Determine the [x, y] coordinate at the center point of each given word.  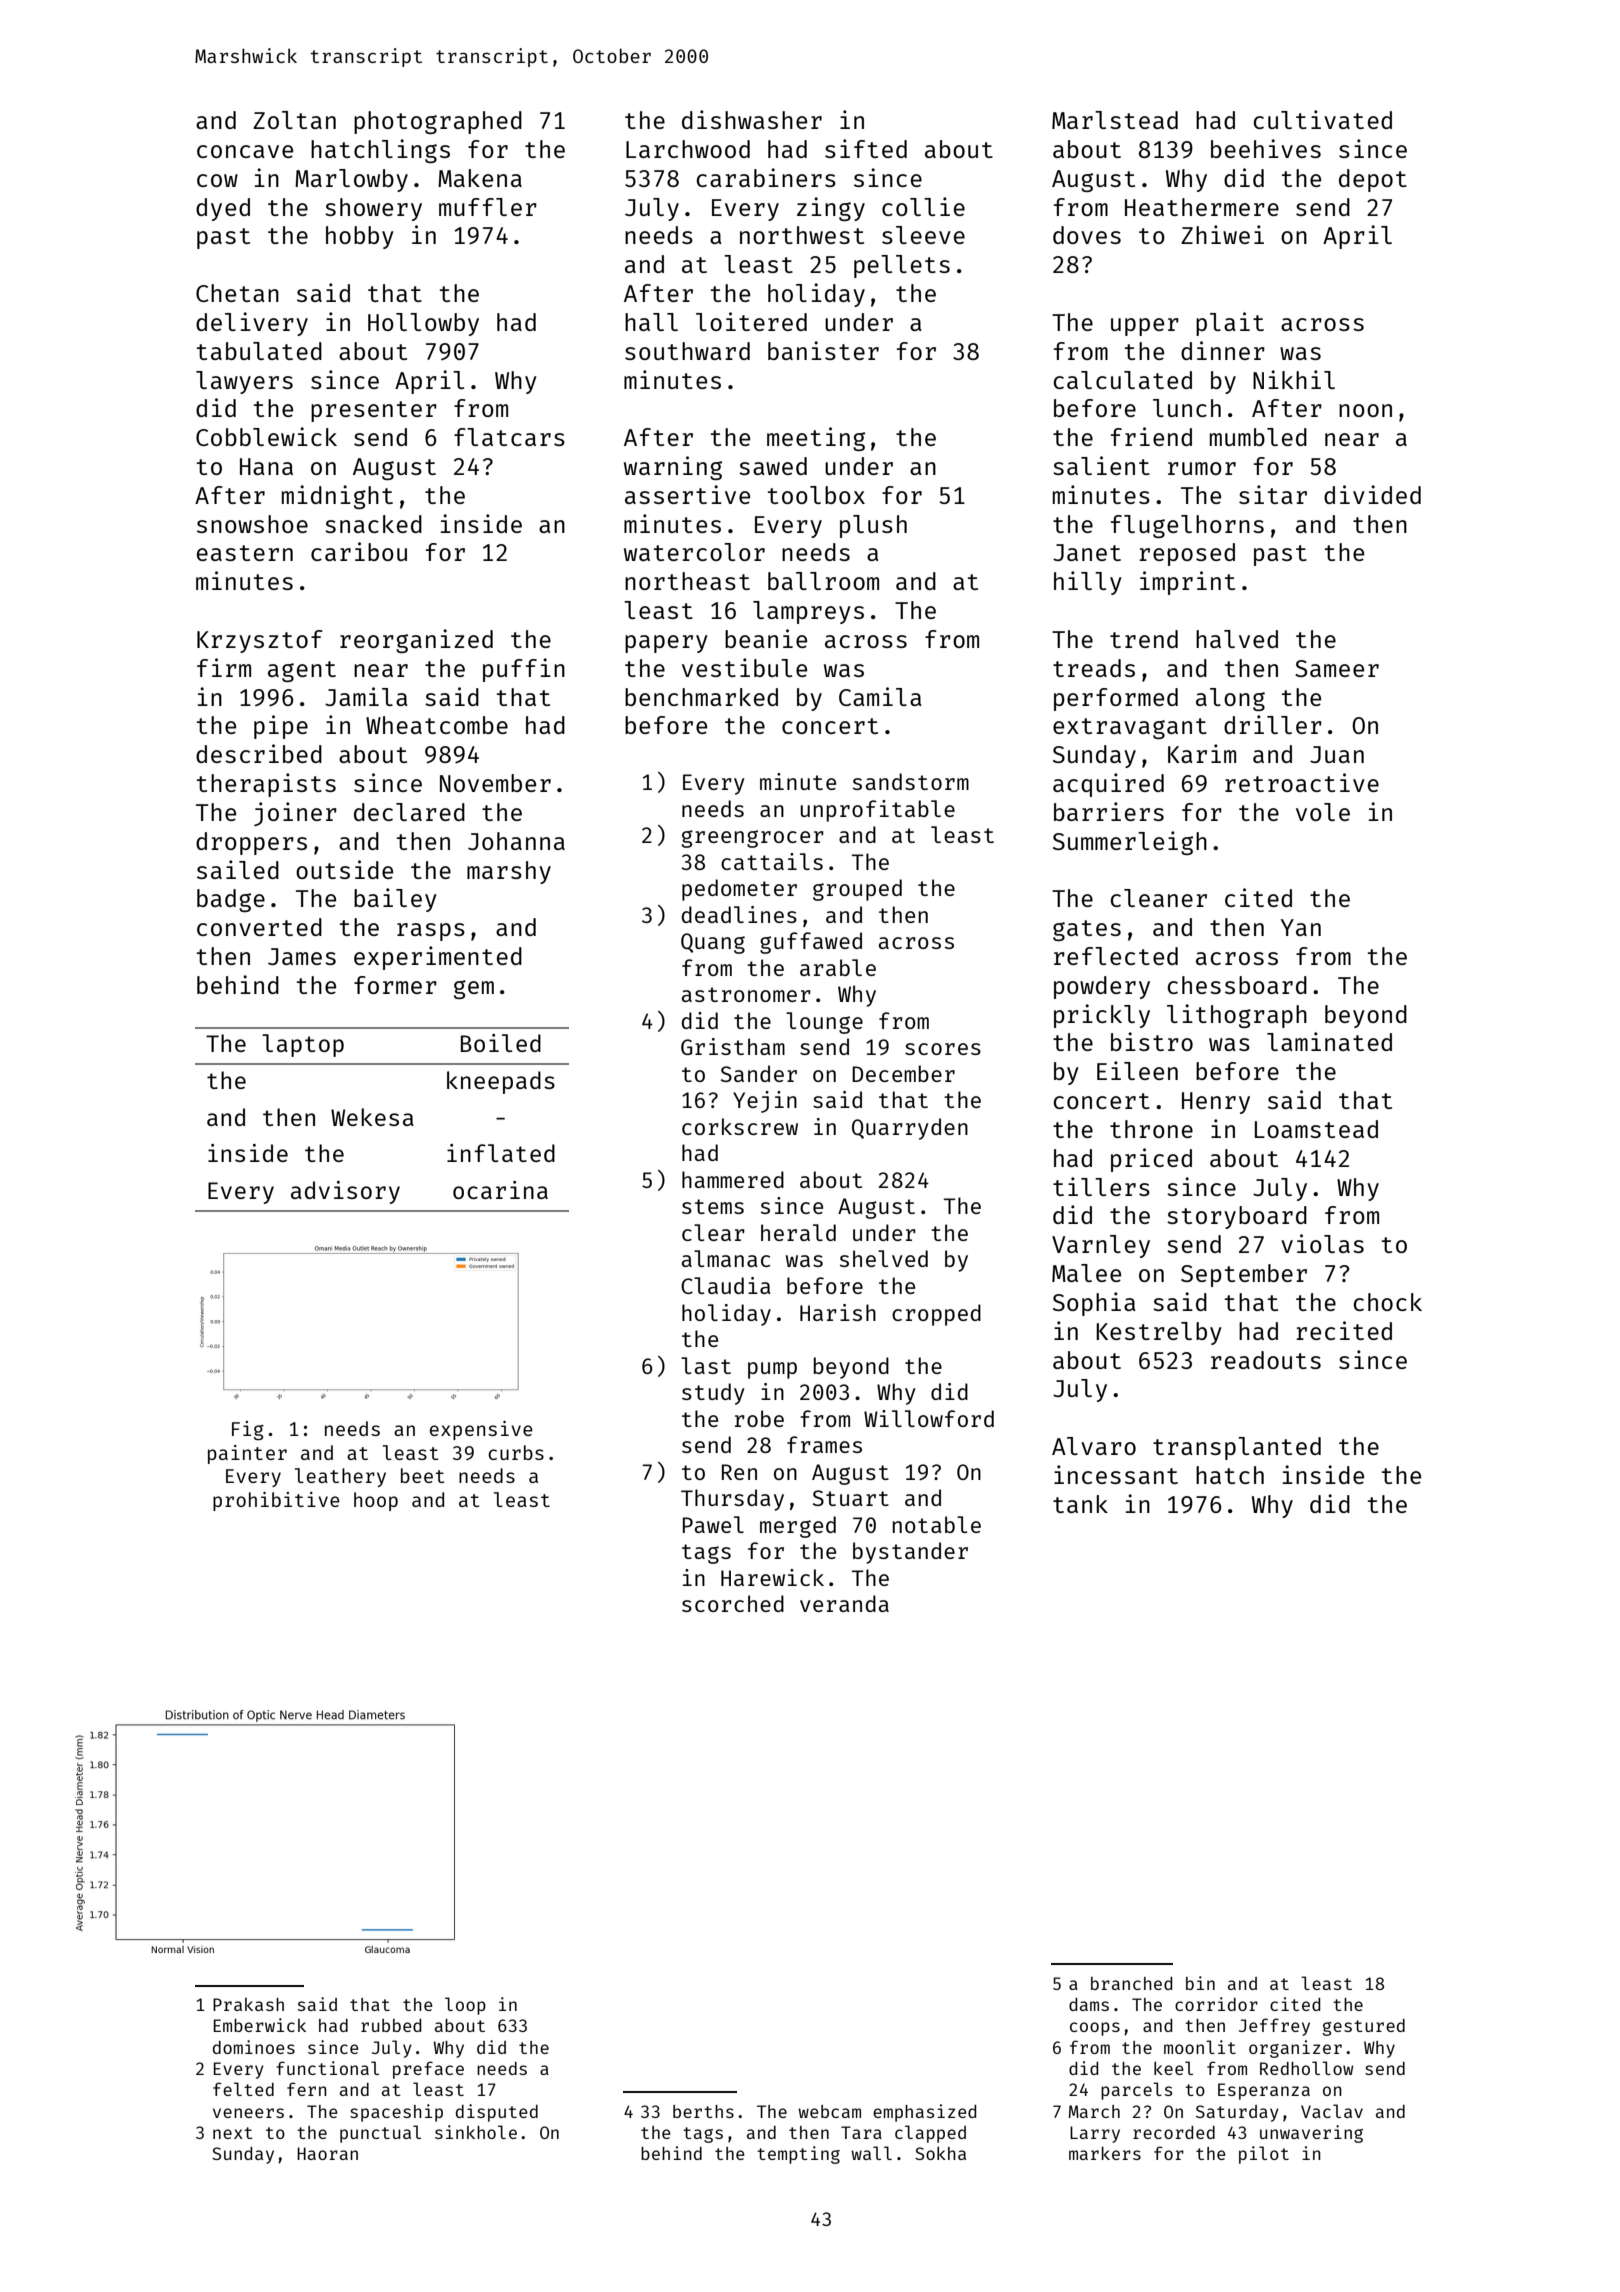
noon [1365, 410]
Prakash [248, 2004]
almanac [726, 1258]
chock [1388, 1302]
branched [1131, 1983]
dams [1089, 2004]
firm [224, 667]
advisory [345, 1192]
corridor [1216, 2004]
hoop [376, 1501]
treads [1094, 668]
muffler [488, 207]
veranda [844, 1603]
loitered [751, 321]
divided [1372, 494]
